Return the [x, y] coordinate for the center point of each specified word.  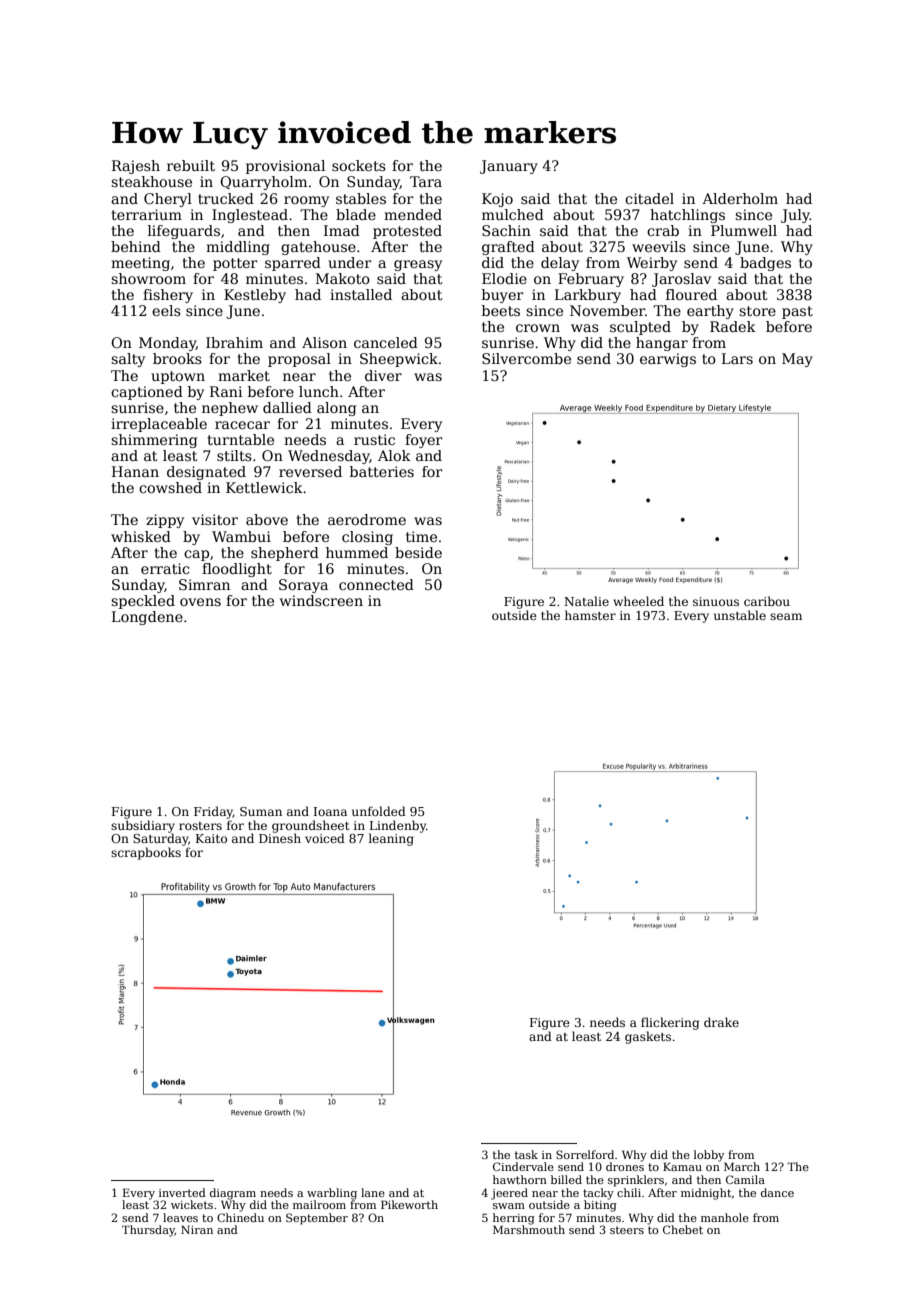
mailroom [319, 1204]
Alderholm [740, 198]
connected [376, 584]
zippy [165, 521]
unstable [740, 615]
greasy [418, 265]
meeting [140, 264]
